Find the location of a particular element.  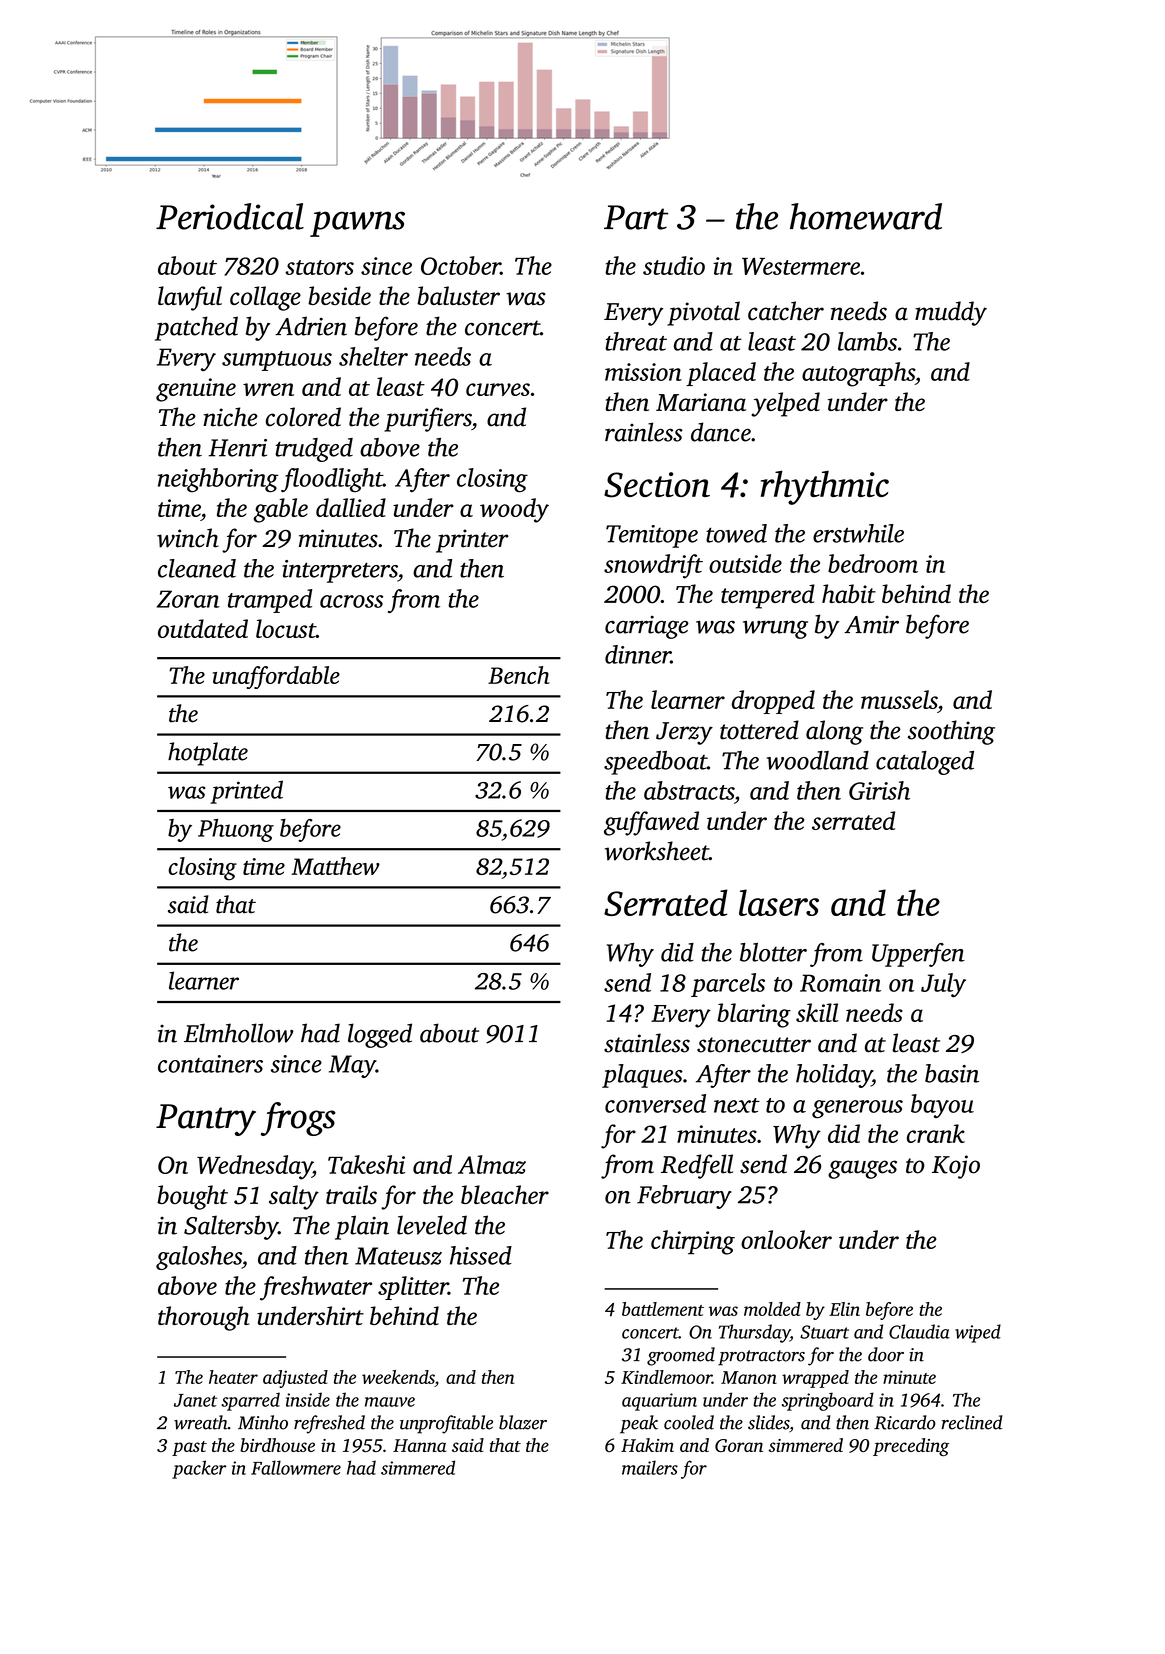

Phuong is located at coordinates (236, 830).
